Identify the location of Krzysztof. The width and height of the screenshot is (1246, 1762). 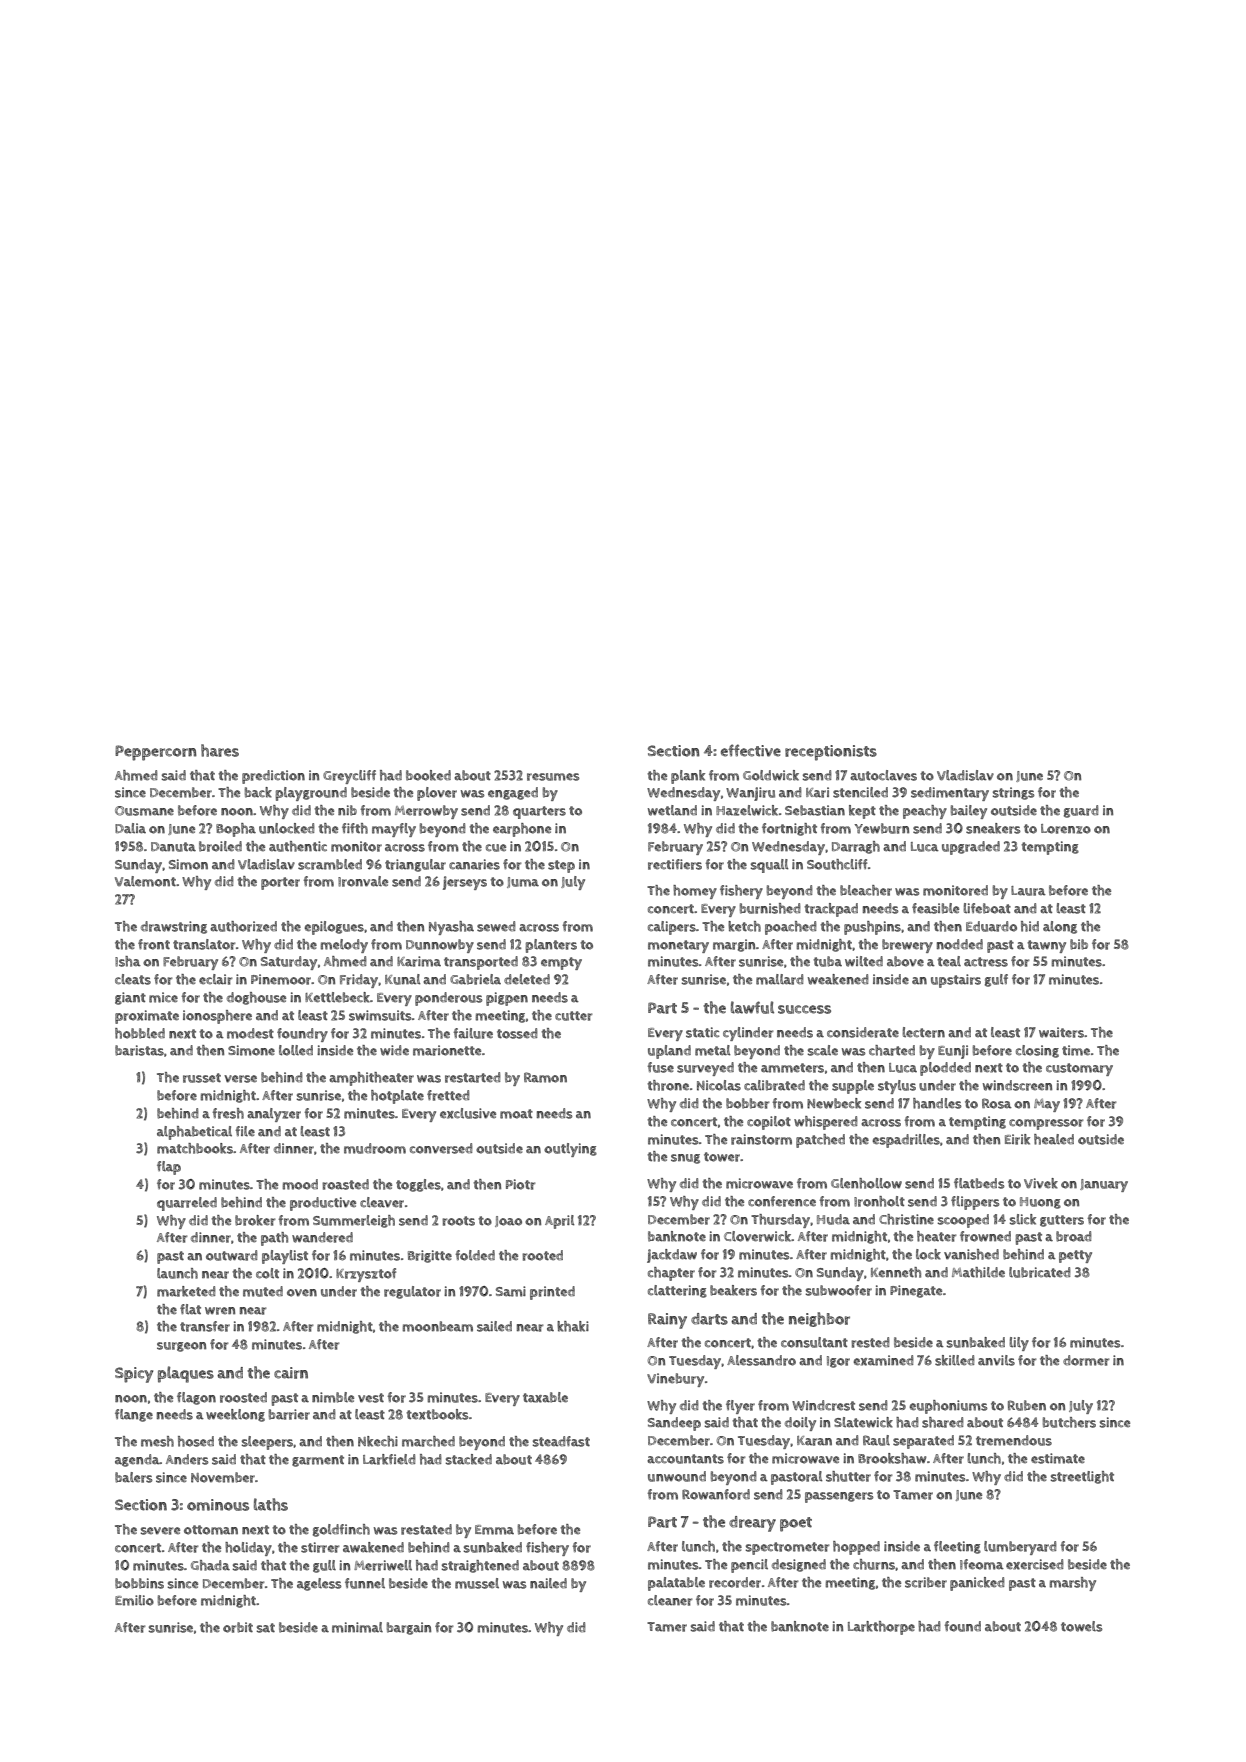
(366, 1275).
